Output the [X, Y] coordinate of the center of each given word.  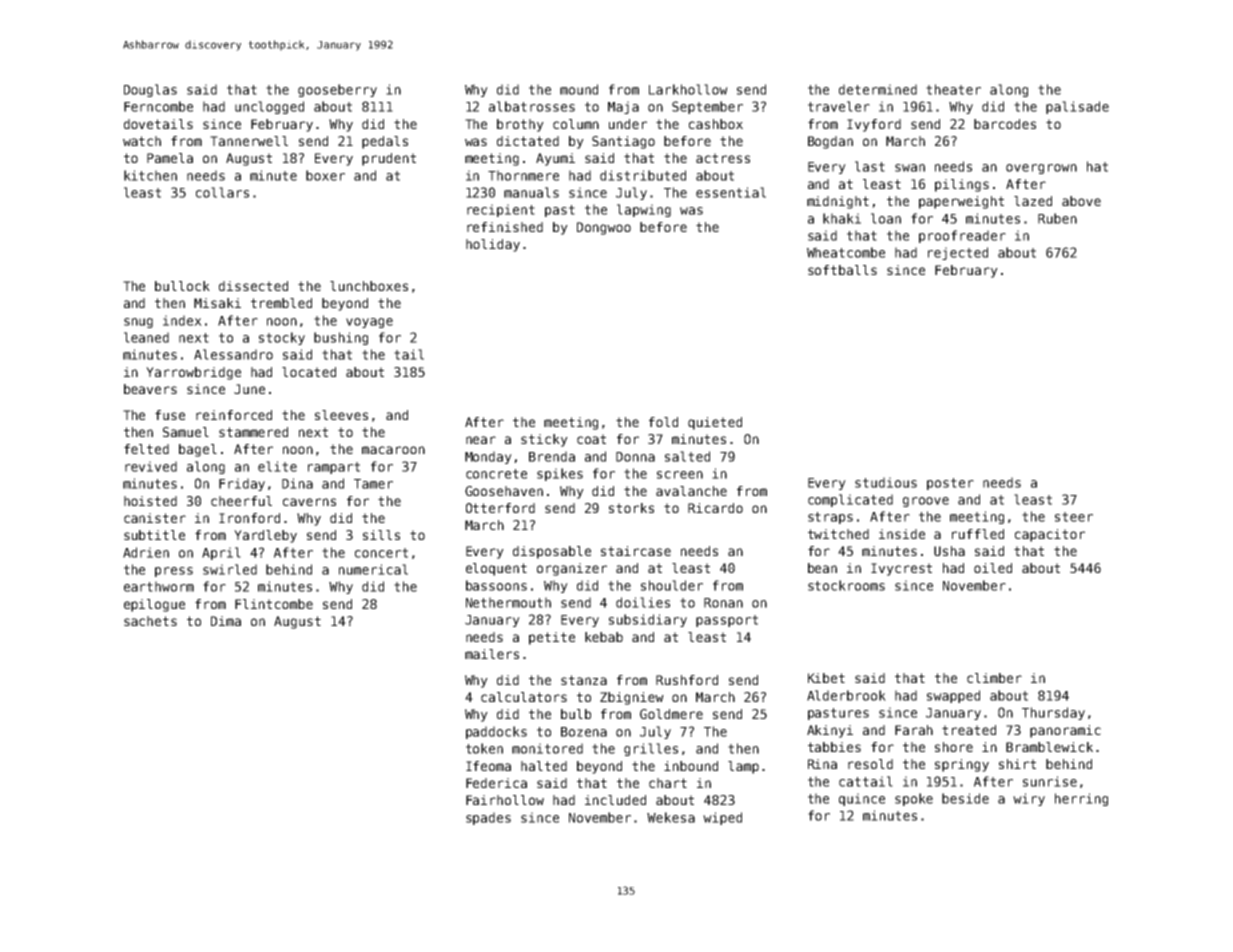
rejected [958, 253]
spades [488, 818]
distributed [643, 175]
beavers [150, 389]
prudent [389, 159]
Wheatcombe [846, 252]
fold [663, 422]
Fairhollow [505, 800]
